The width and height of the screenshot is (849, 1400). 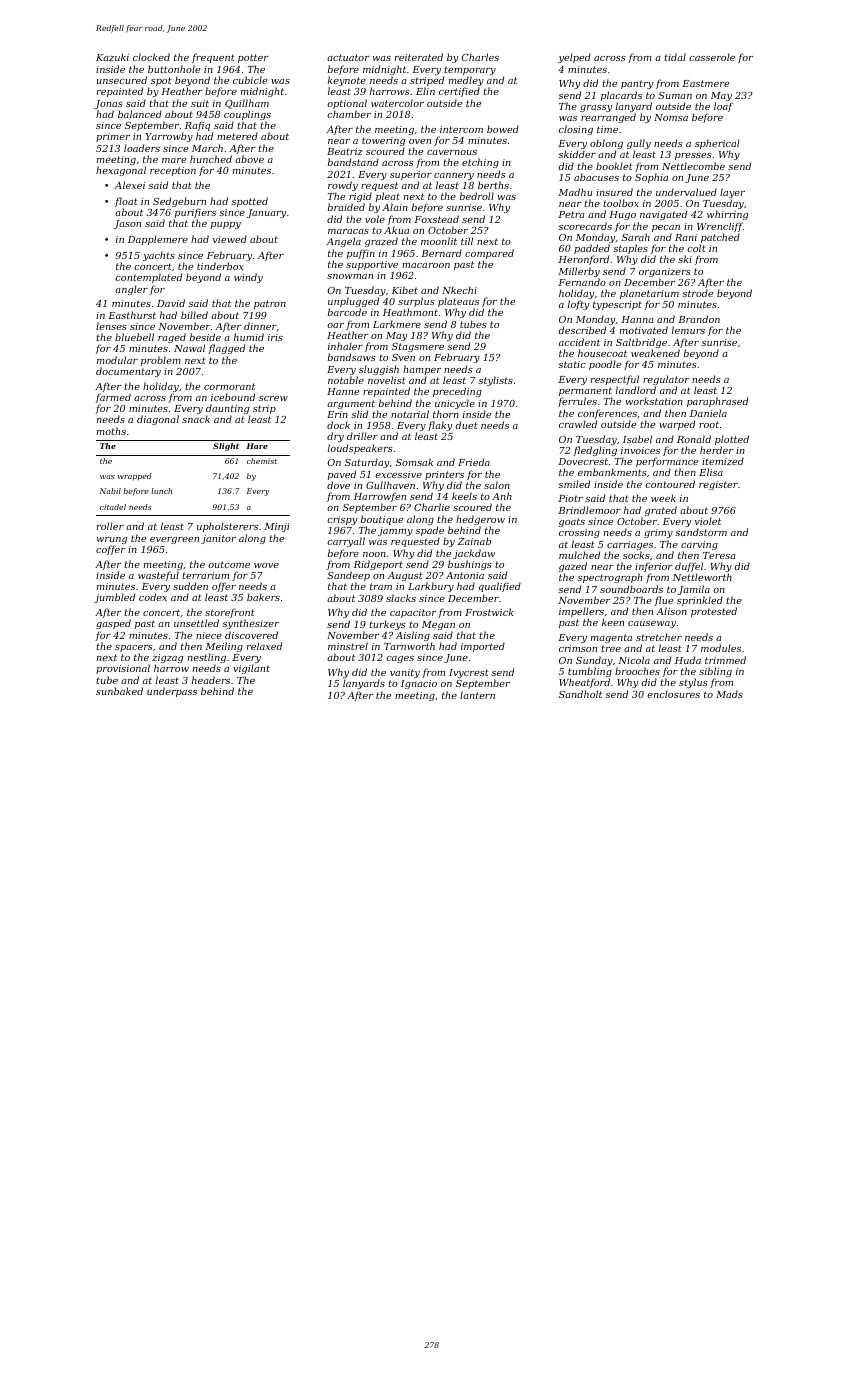 I want to click on preceding, so click(x=457, y=392).
